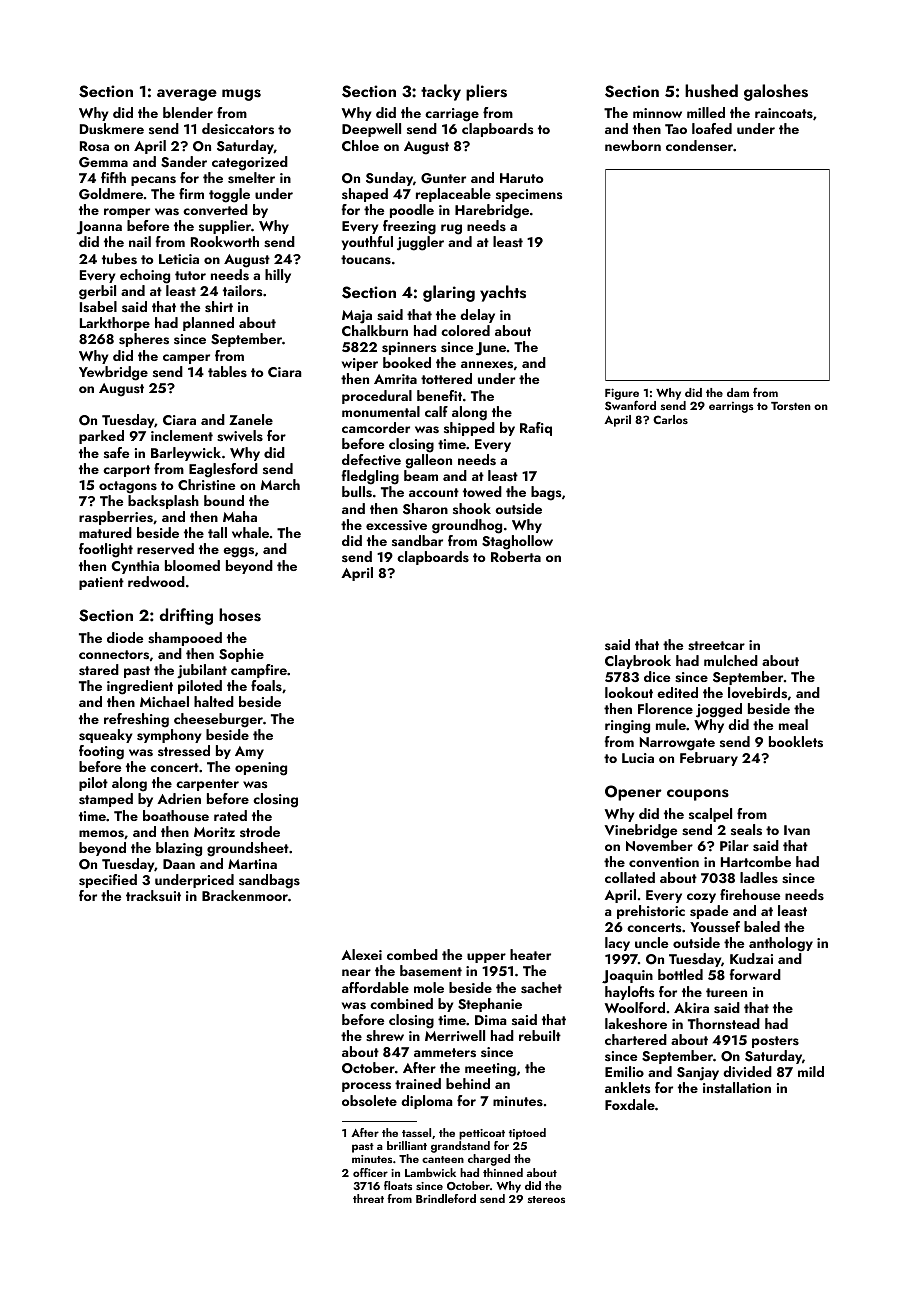 The image size is (908, 1316). What do you see at coordinates (529, 195) in the screenshot?
I see `specimens` at bounding box center [529, 195].
